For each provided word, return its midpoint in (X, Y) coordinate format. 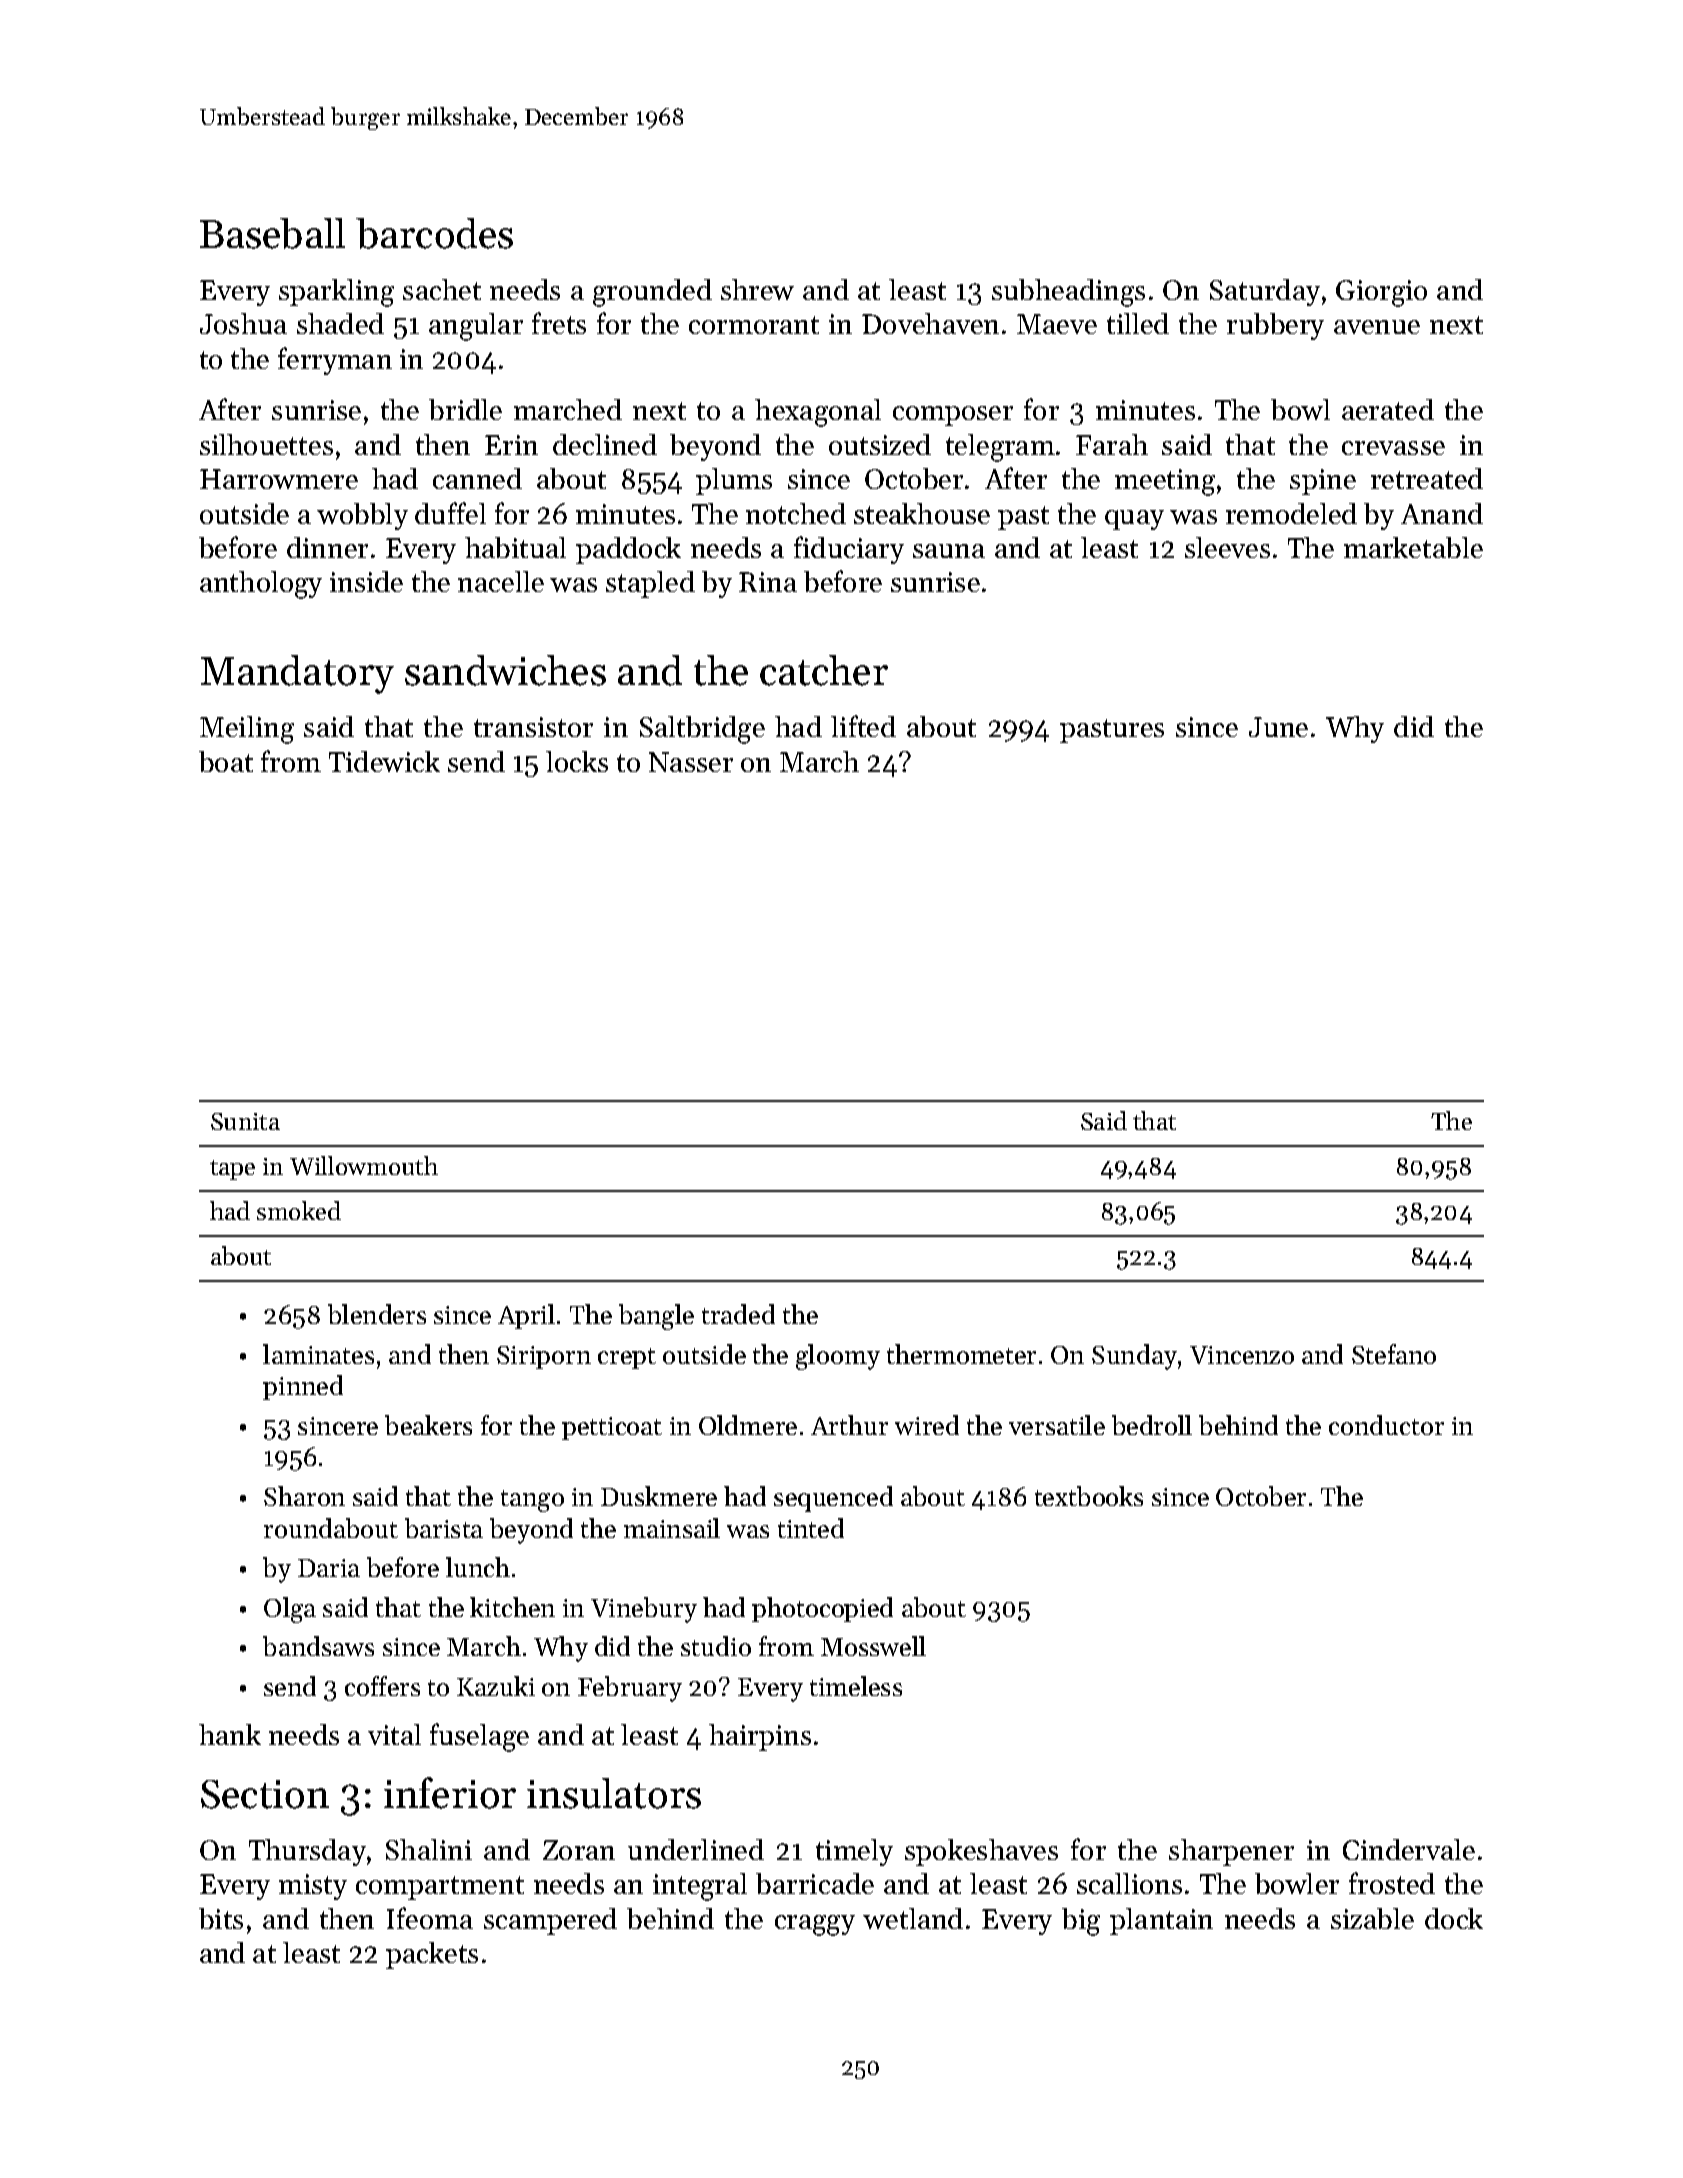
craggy (815, 1925)
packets (432, 1955)
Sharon (304, 1496)
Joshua (243, 323)
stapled (650, 584)
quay (1134, 520)
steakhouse (922, 513)
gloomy (838, 1357)
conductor (1386, 1425)
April (526, 1316)
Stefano (1394, 1354)
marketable (1413, 547)
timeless (856, 1686)
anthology (261, 585)
